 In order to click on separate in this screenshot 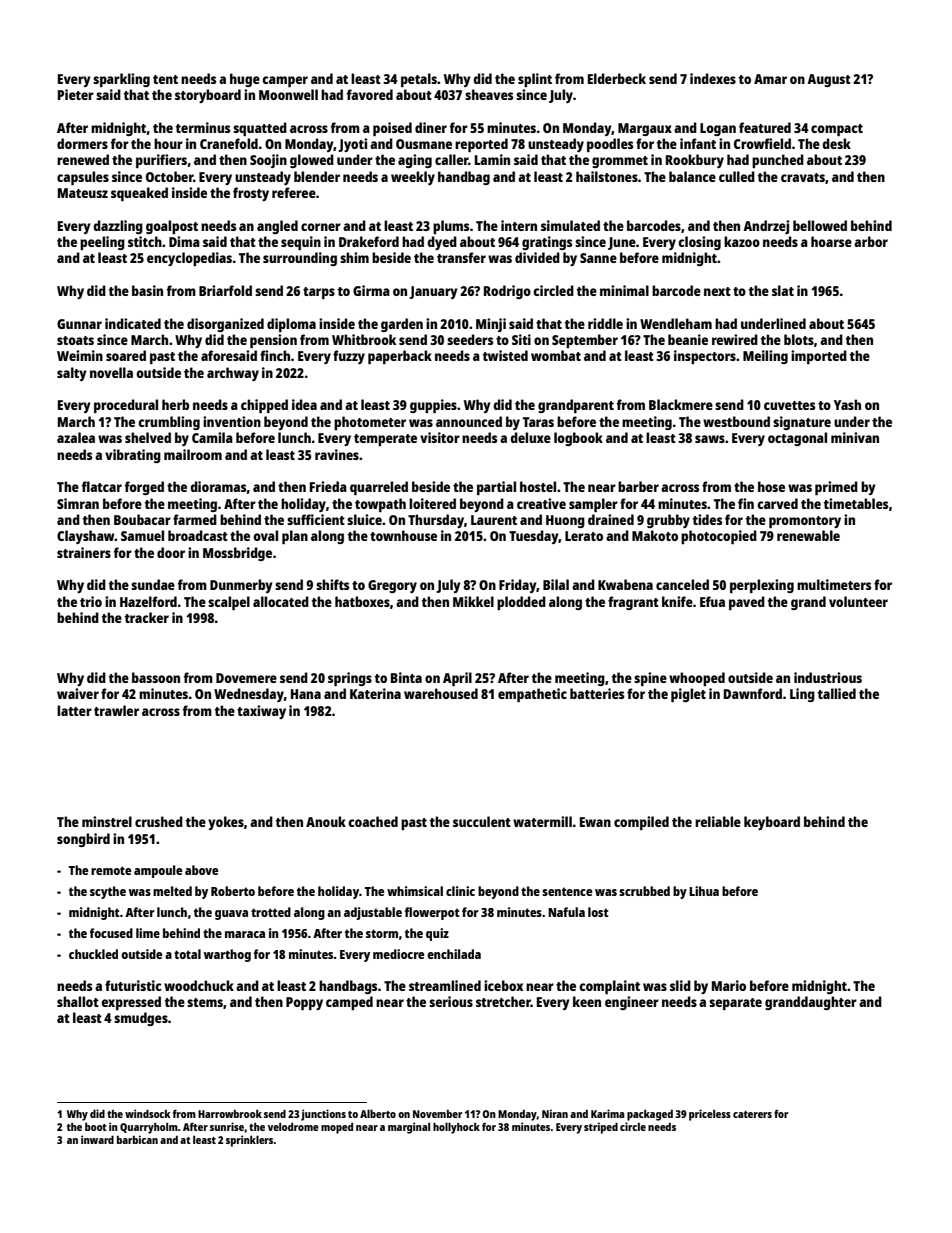, I will do `click(735, 1004)`.
